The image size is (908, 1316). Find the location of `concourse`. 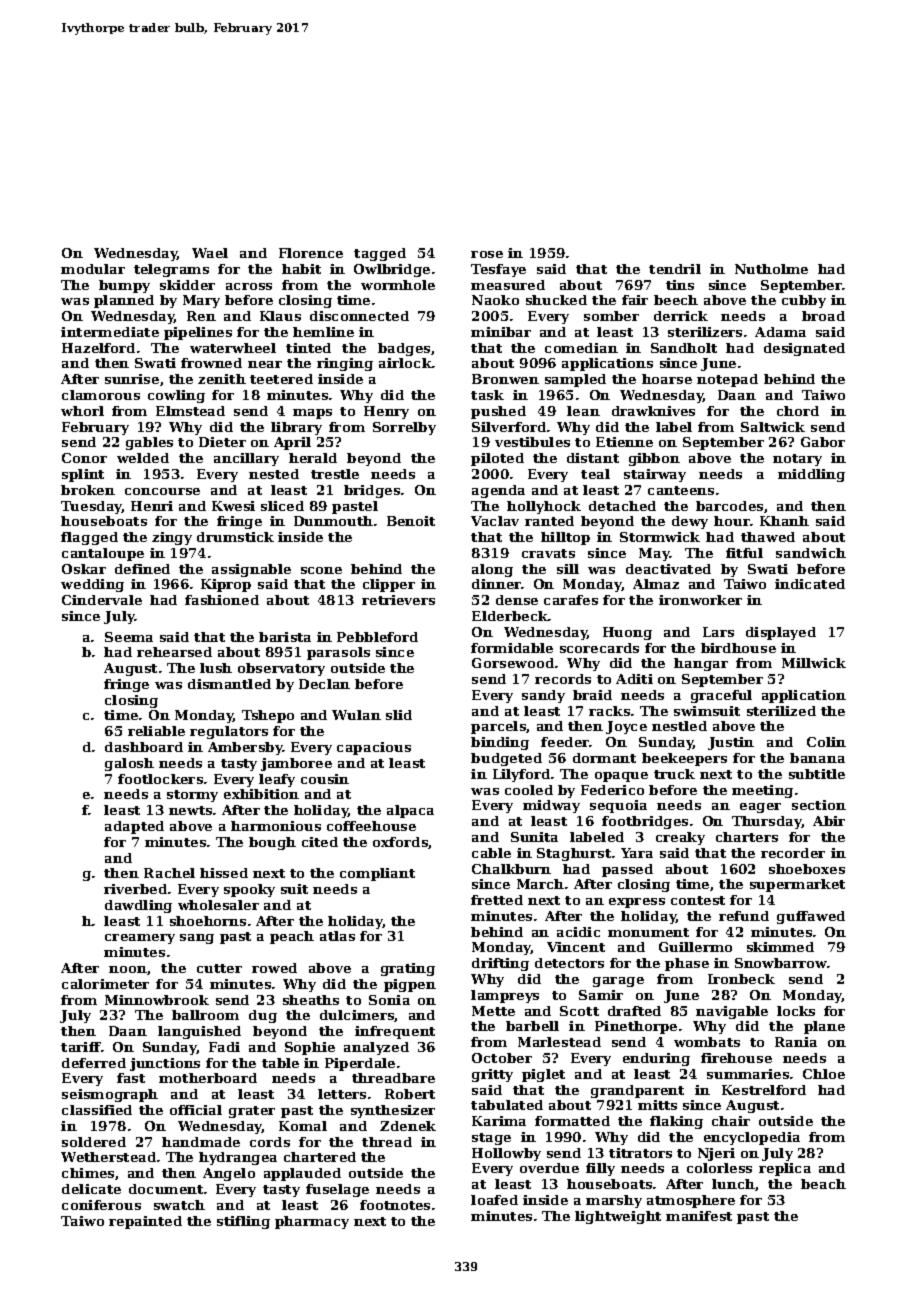

concourse is located at coordinates (162, 491).
